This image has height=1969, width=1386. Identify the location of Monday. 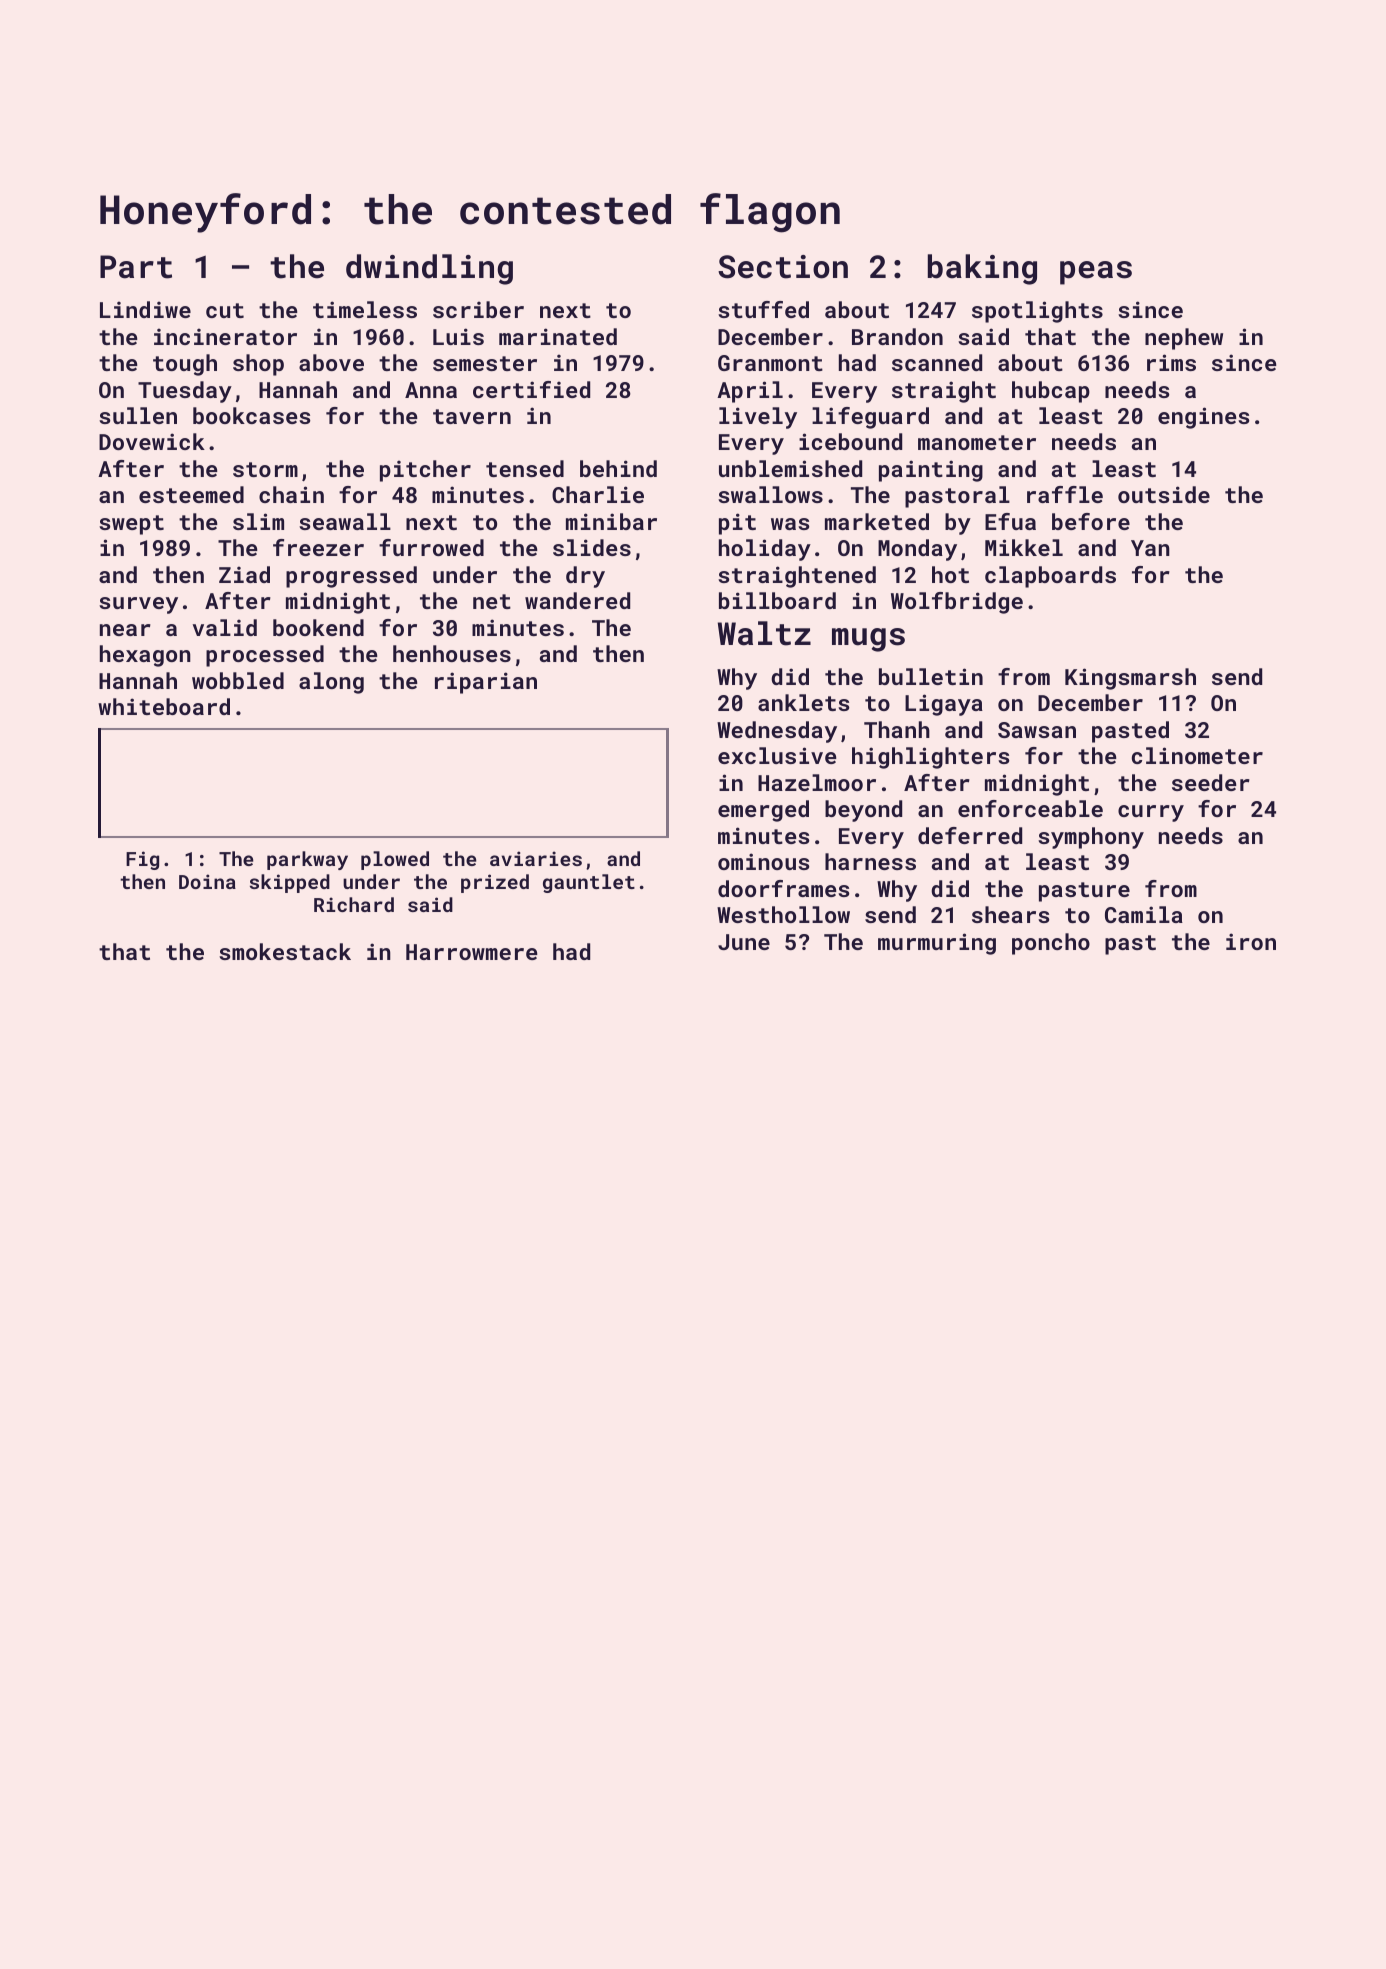
(917, 550).
